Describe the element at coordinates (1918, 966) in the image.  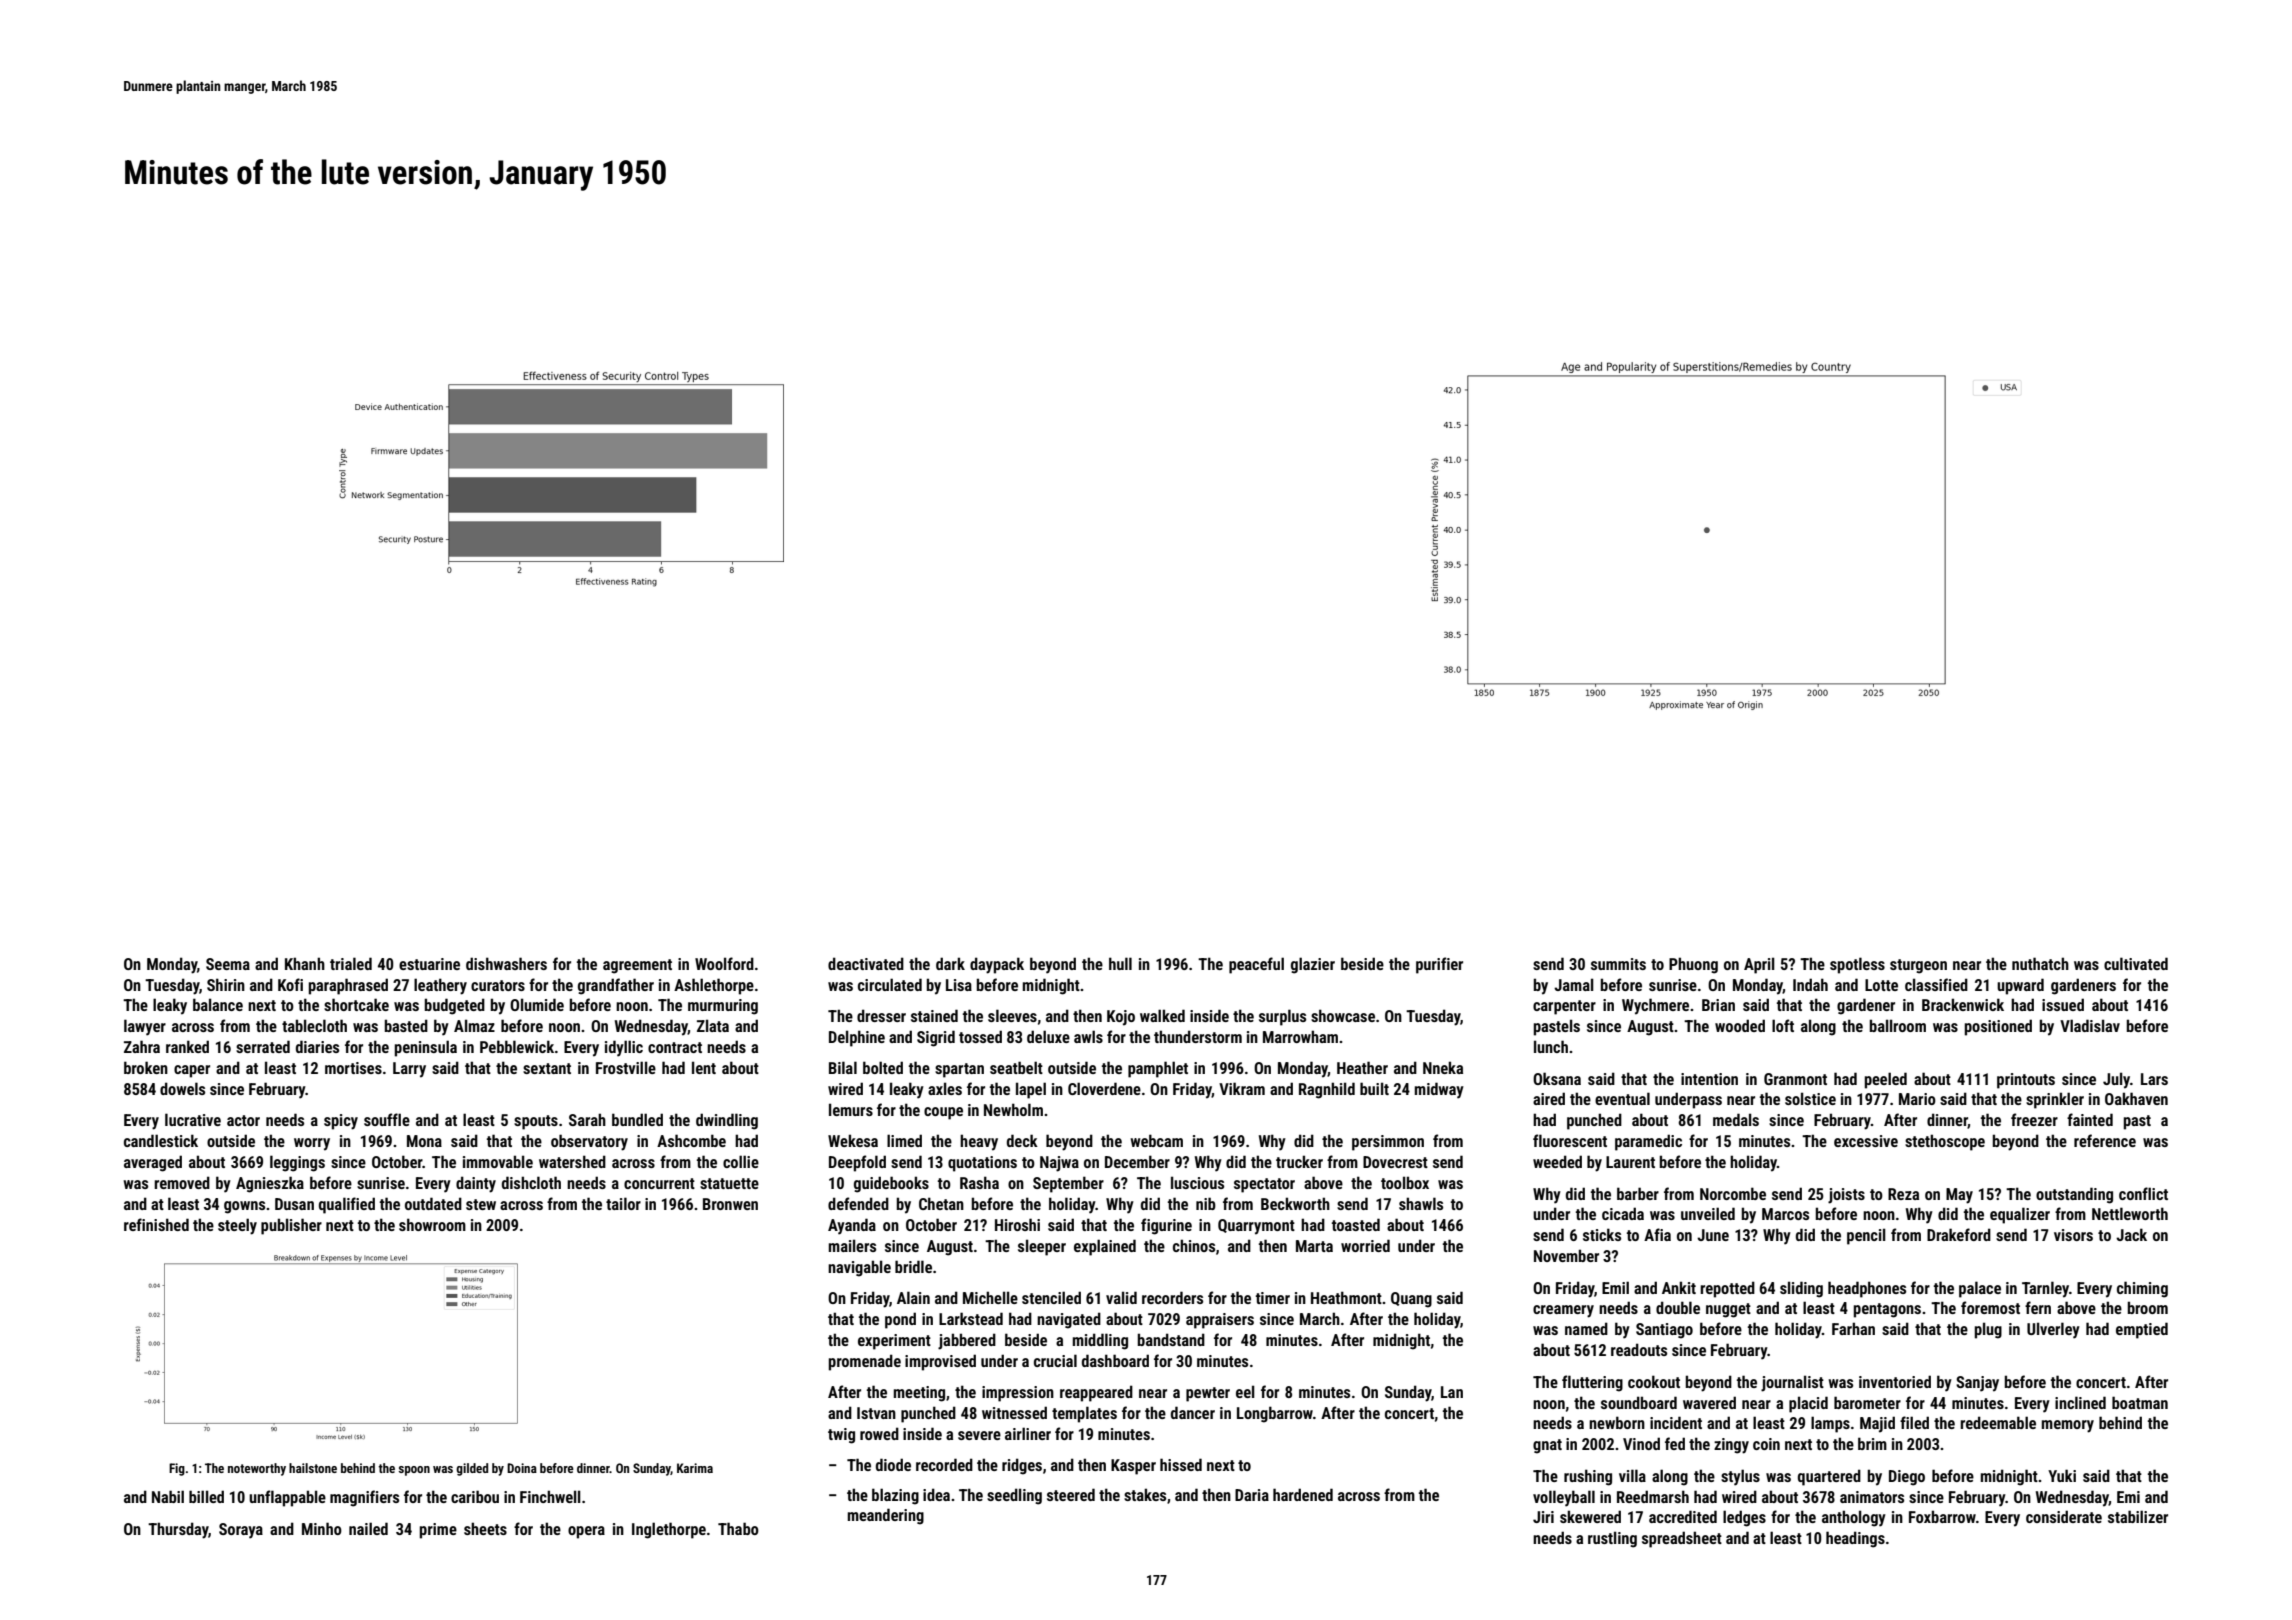
I see `sturgeon` at that location.
